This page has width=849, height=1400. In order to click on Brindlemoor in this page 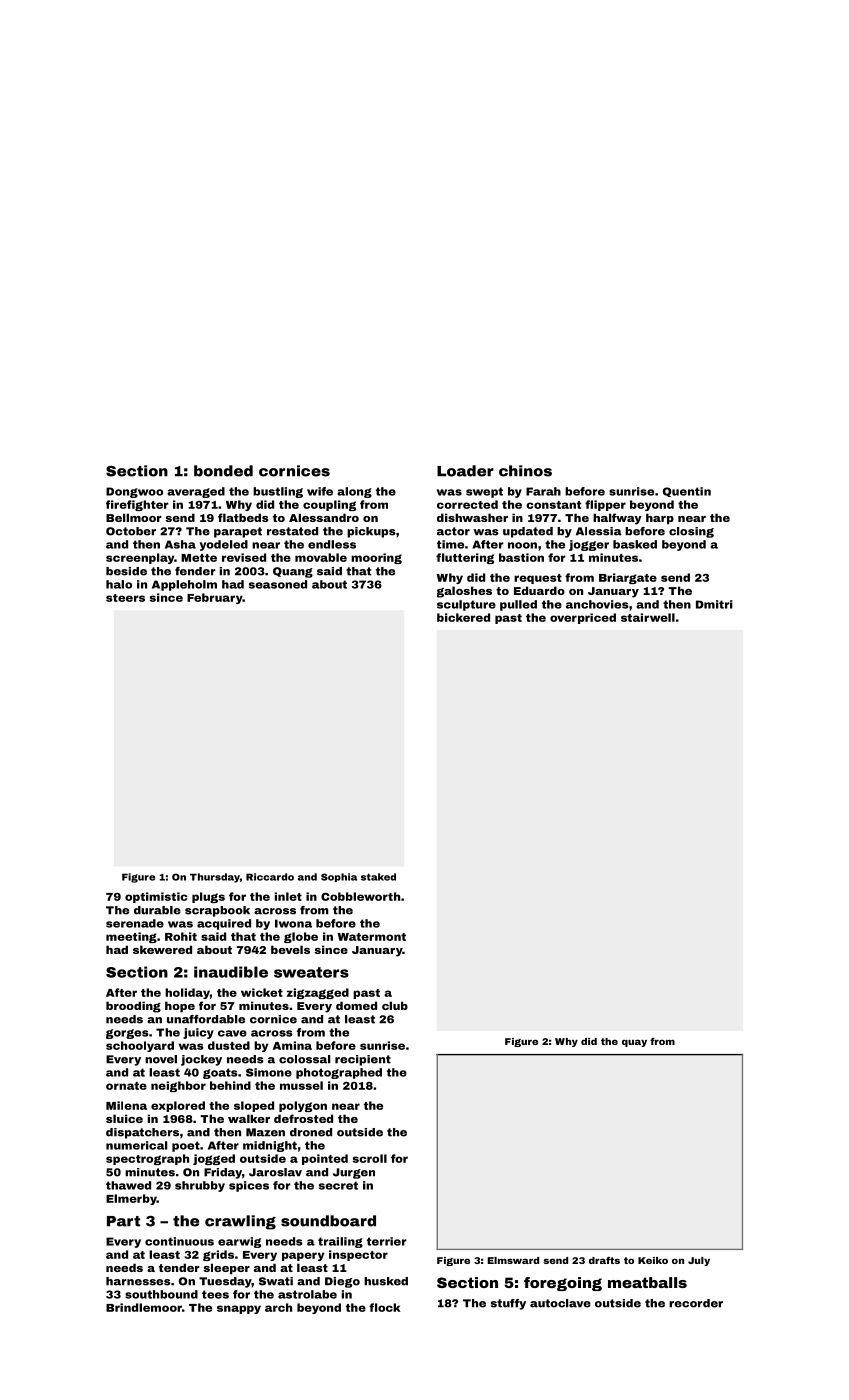, I will do `click(144, 1307)`.
